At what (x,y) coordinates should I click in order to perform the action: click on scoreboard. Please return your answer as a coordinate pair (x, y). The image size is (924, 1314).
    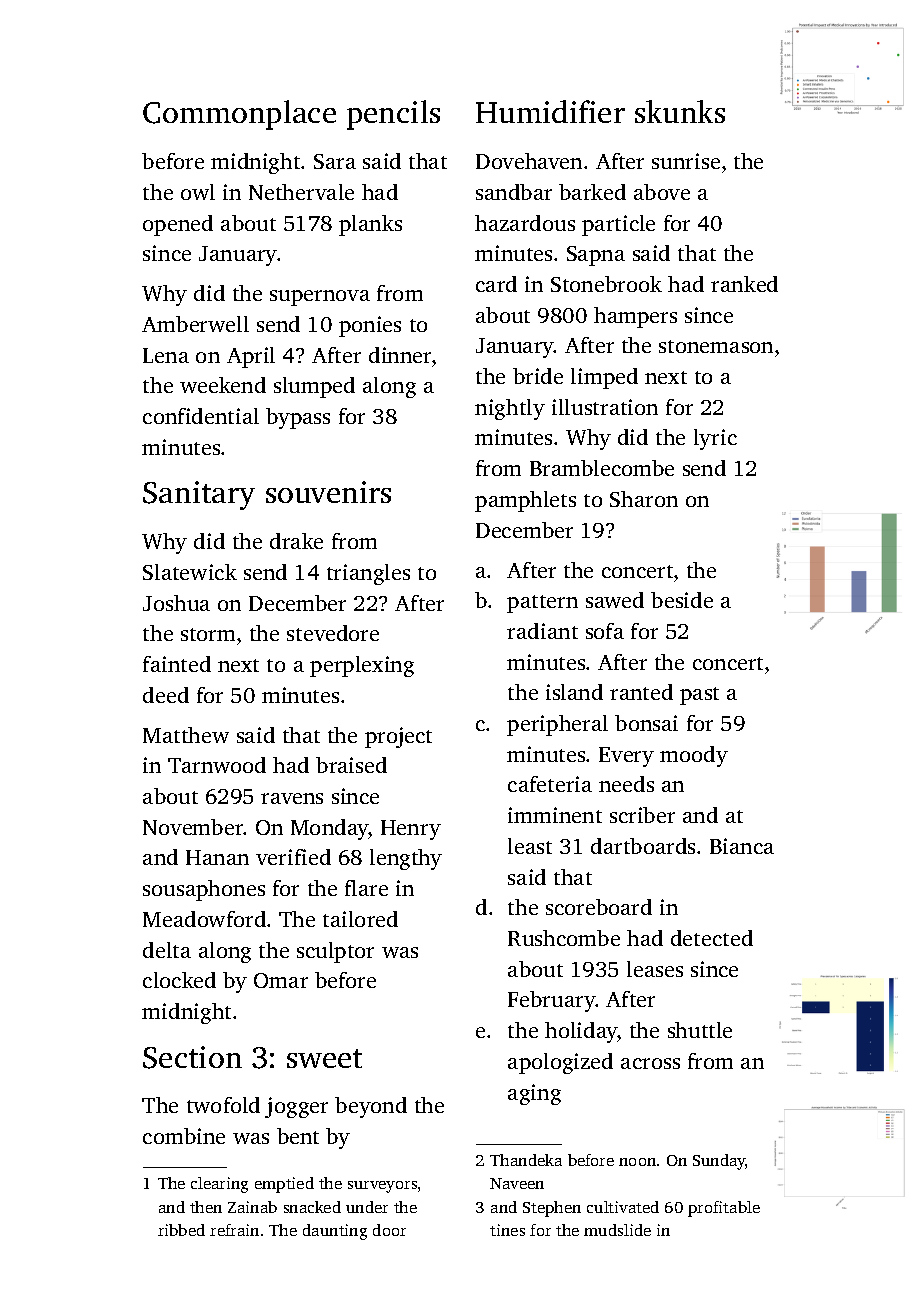
    Looking at the image, I should click on (599, 907).
